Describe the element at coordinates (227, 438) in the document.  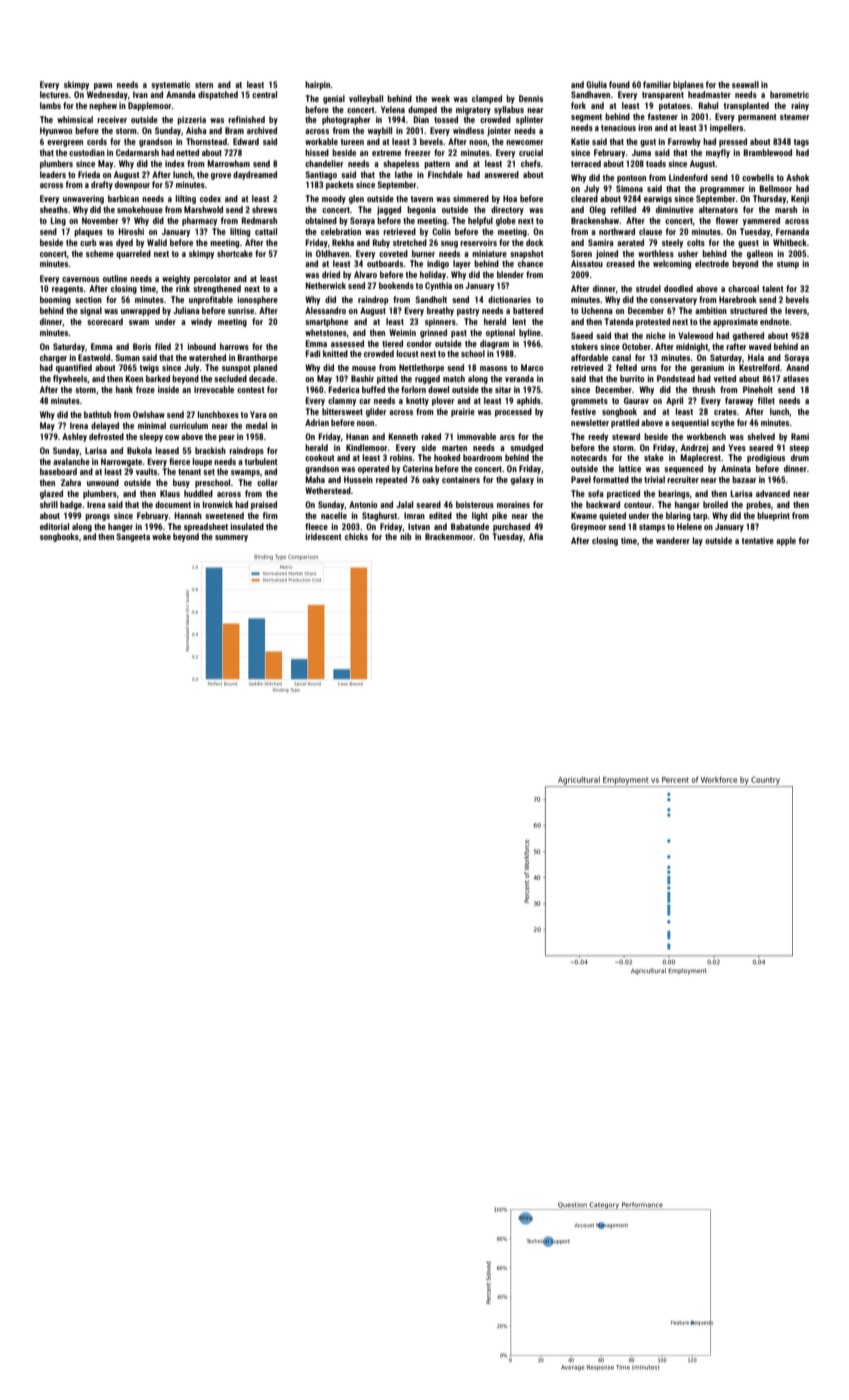
I see `pear` at that location.
